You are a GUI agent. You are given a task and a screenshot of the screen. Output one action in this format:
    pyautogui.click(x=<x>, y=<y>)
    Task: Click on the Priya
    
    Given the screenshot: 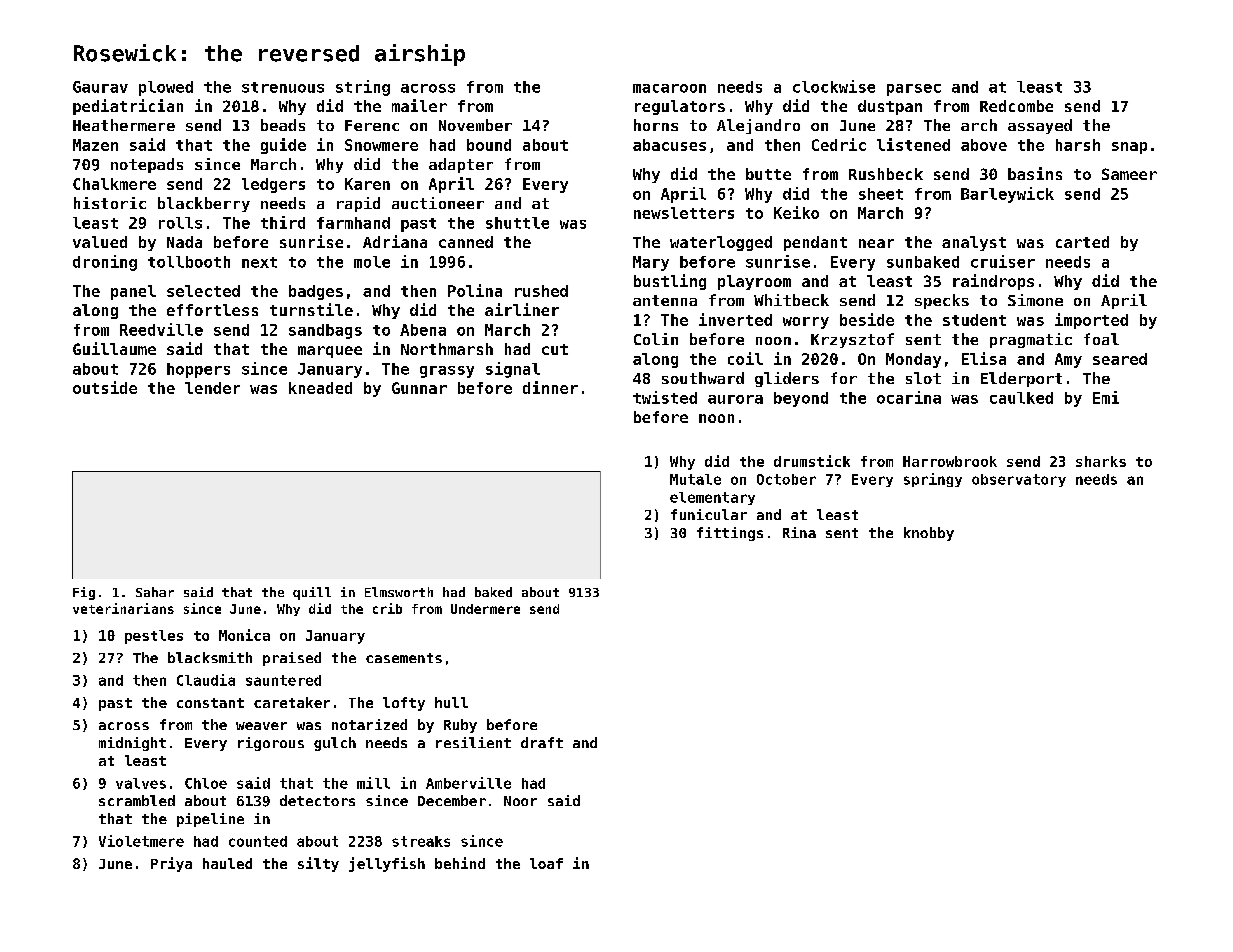 What is the action you would take?
    pyautogui.click(x=171, y=864)
